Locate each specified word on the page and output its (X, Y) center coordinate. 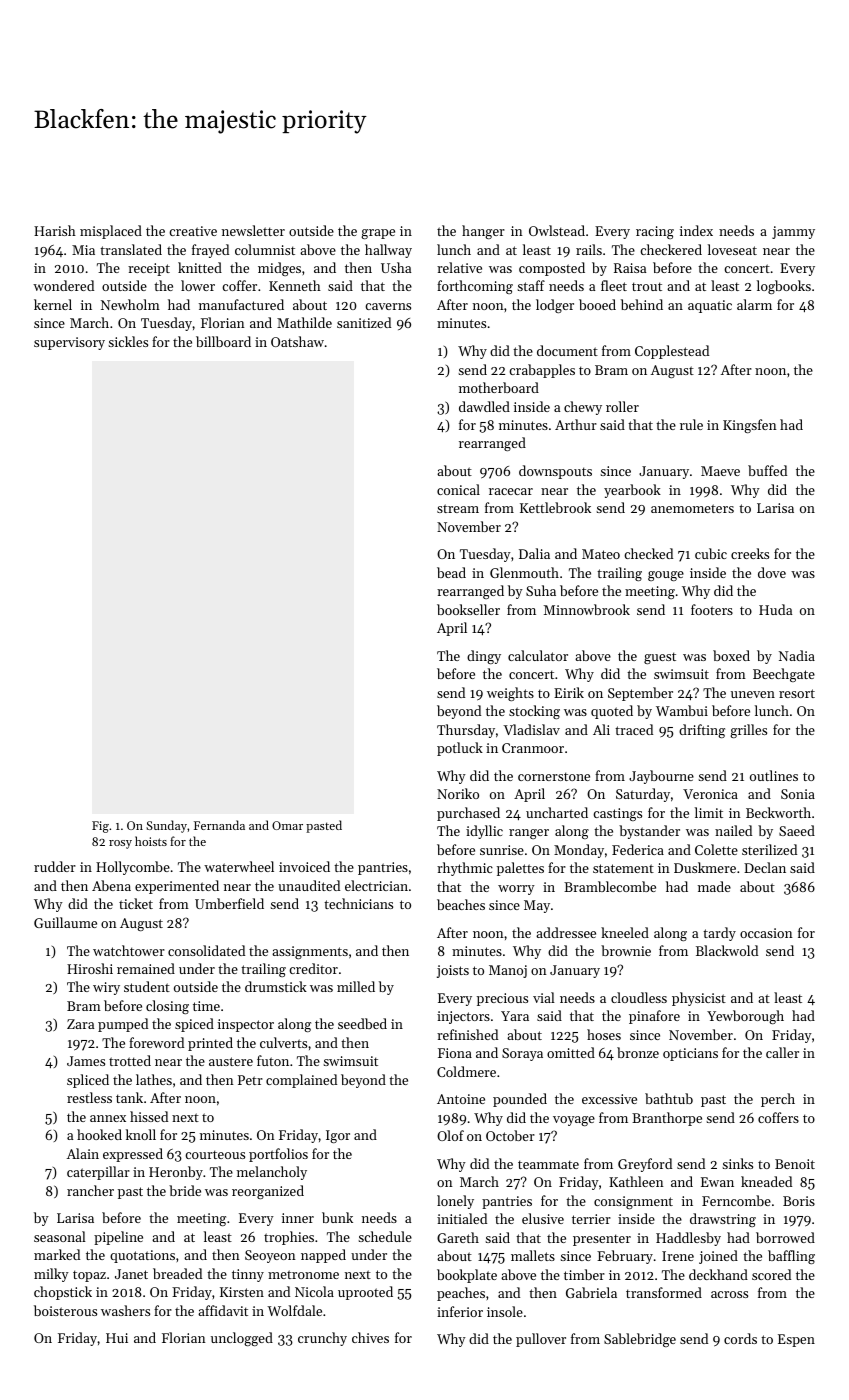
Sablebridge (640, 1340)
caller (782, 1052)
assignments (310, 952)
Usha (396, 267)
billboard (223, 341)
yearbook (632, 491)
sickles (128, 341)
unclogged (242, 1339)
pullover (541, 1340)
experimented (177, 887)
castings (617, 814)
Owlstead (557, 230)
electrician (376, 885)
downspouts (555, 472)
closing (167, 1007)
